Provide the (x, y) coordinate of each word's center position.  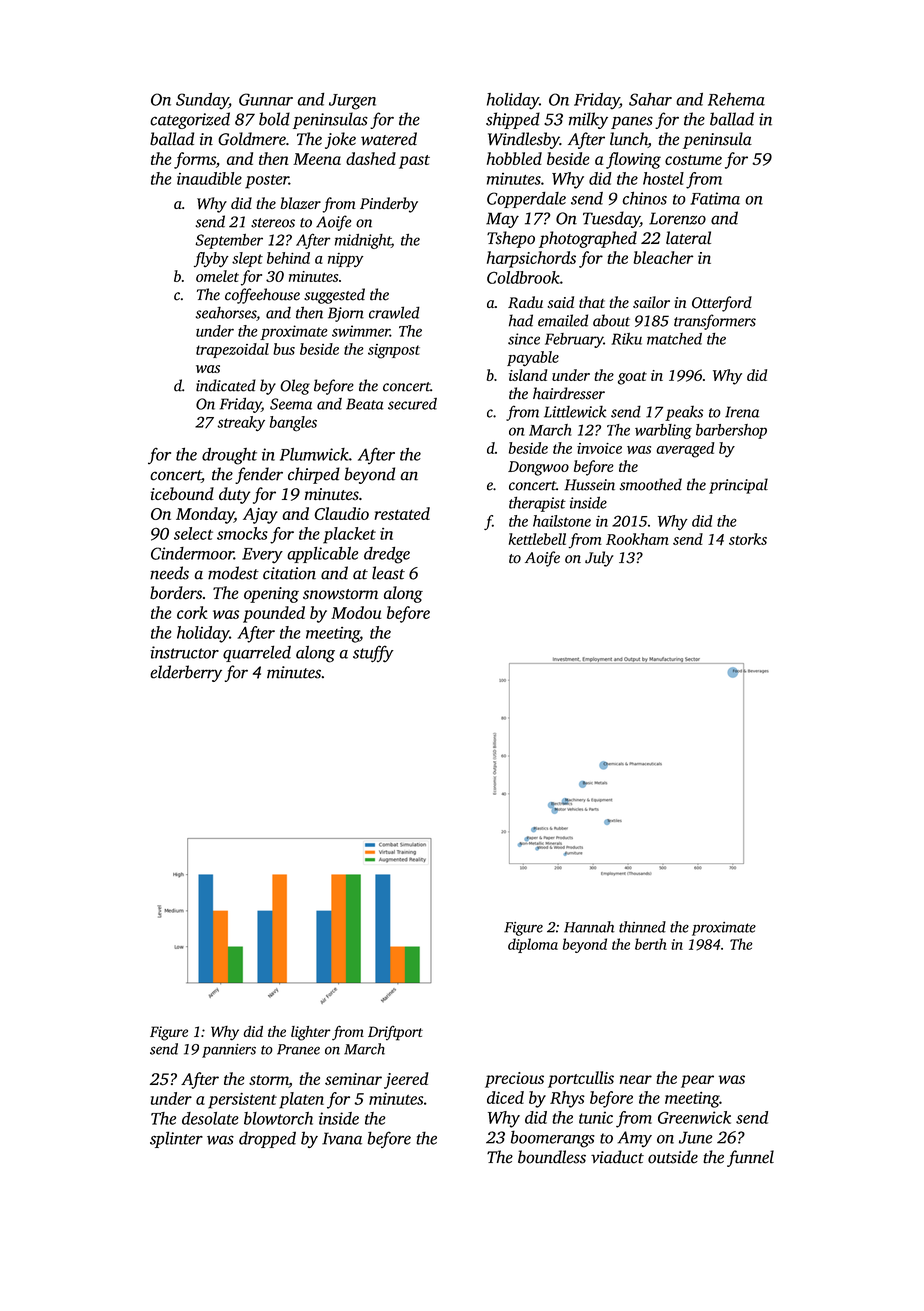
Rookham (637, 539)
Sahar (650, 99)
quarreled (257, 653)
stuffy (373, 653)
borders (176, 593)
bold (274, 119)
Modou (356, 612)
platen (301, 1100)
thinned (642, 927)
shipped (513, 120)
